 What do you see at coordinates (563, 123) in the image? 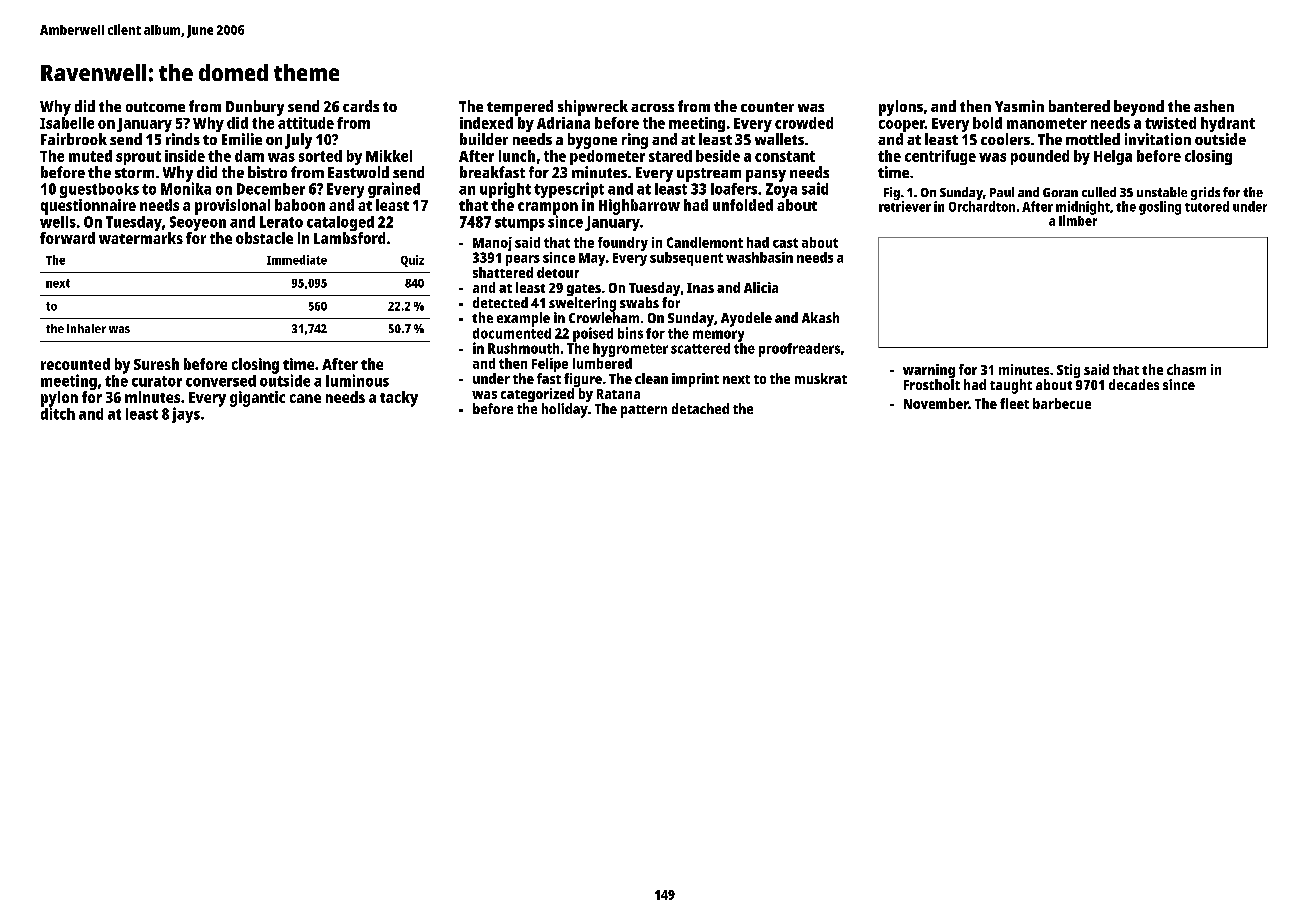
I see `Adriana` at bounding box center [563, 123].
